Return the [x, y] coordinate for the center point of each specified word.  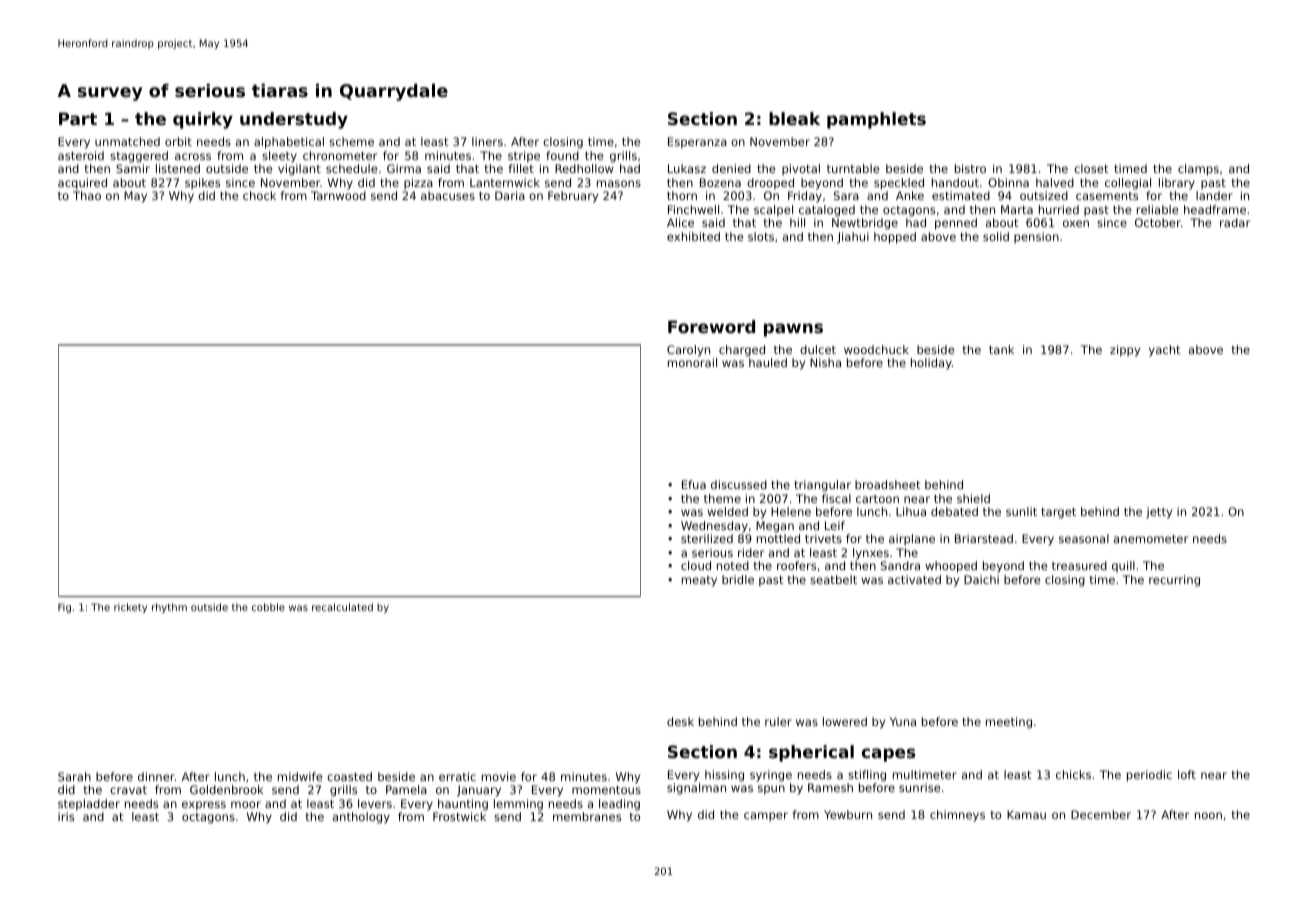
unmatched [127, 141]
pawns [793, 330]
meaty [699, 581]
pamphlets [876, 120]
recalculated [342, 607]
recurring [1174, 581]
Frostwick [459, 816]
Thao [87, 195]
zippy [1125, 351]
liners [487, 141]
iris [66, 816]
